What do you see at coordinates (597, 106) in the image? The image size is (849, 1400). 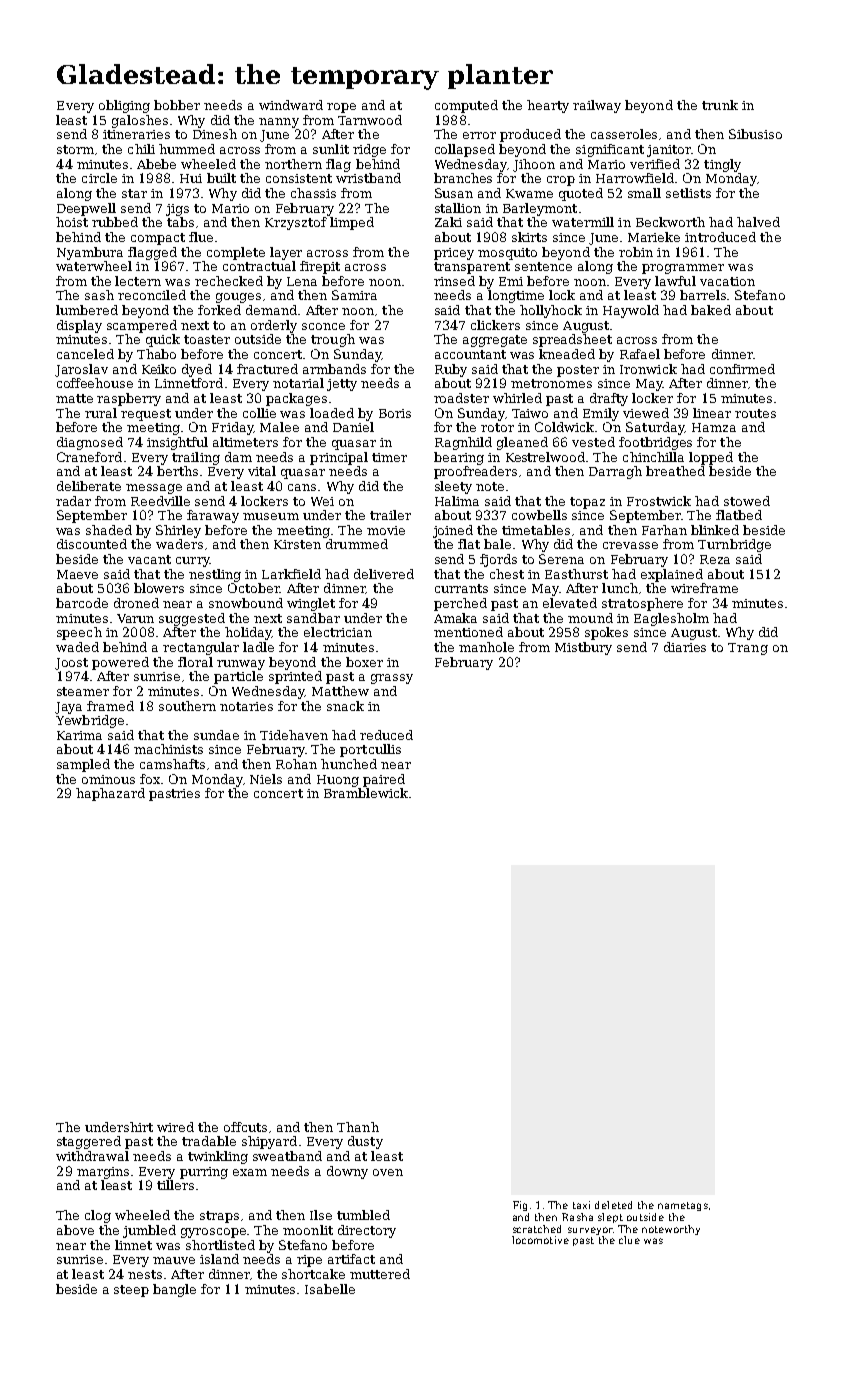 I see `railway` at bounding box center [597, 106].
